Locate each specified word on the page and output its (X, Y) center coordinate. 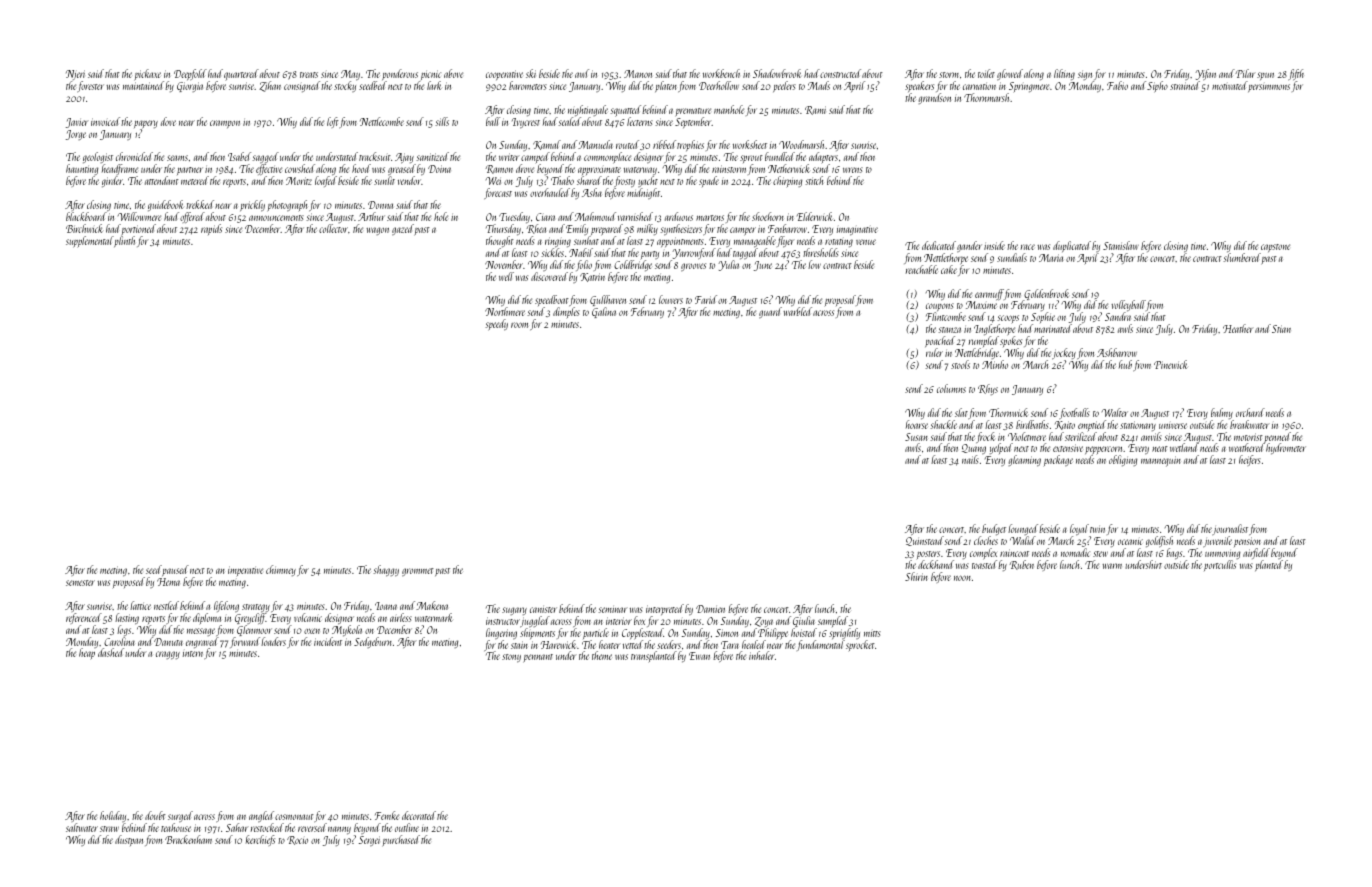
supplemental (90, 241)
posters (928, 556)
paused (175, 570)
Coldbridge (633, 265)
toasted (984, 565)
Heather (1238, 328)
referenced (84, 618)
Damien (710, 609)
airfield (1256, 553)
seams (177, 158)
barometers (528, 85)
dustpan (129, 840)
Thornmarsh (986, 97)
